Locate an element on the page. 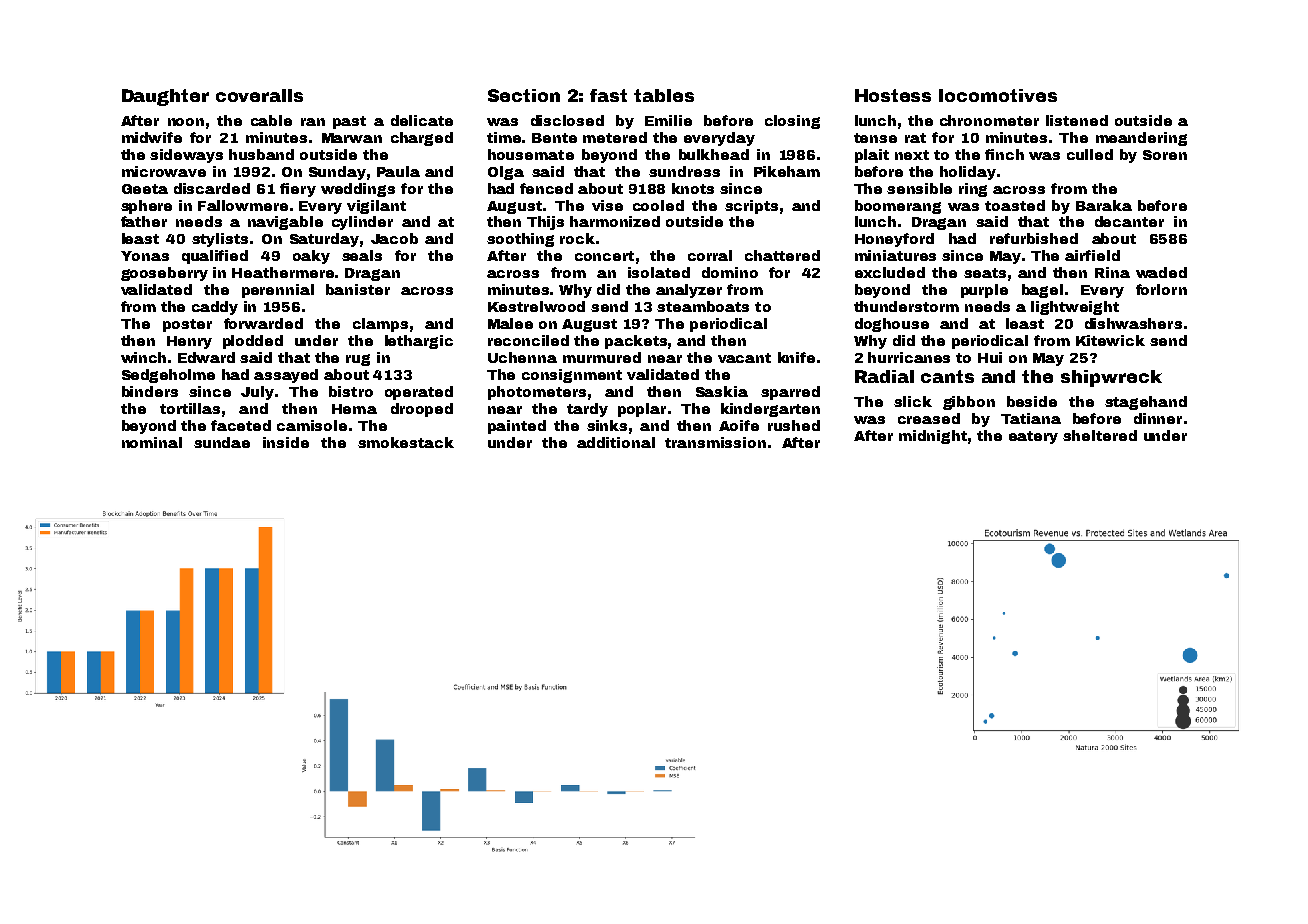 Image resolution: width=1308 pixels, height=924 pixels. locomotives is located at coordinates (998, 95).
